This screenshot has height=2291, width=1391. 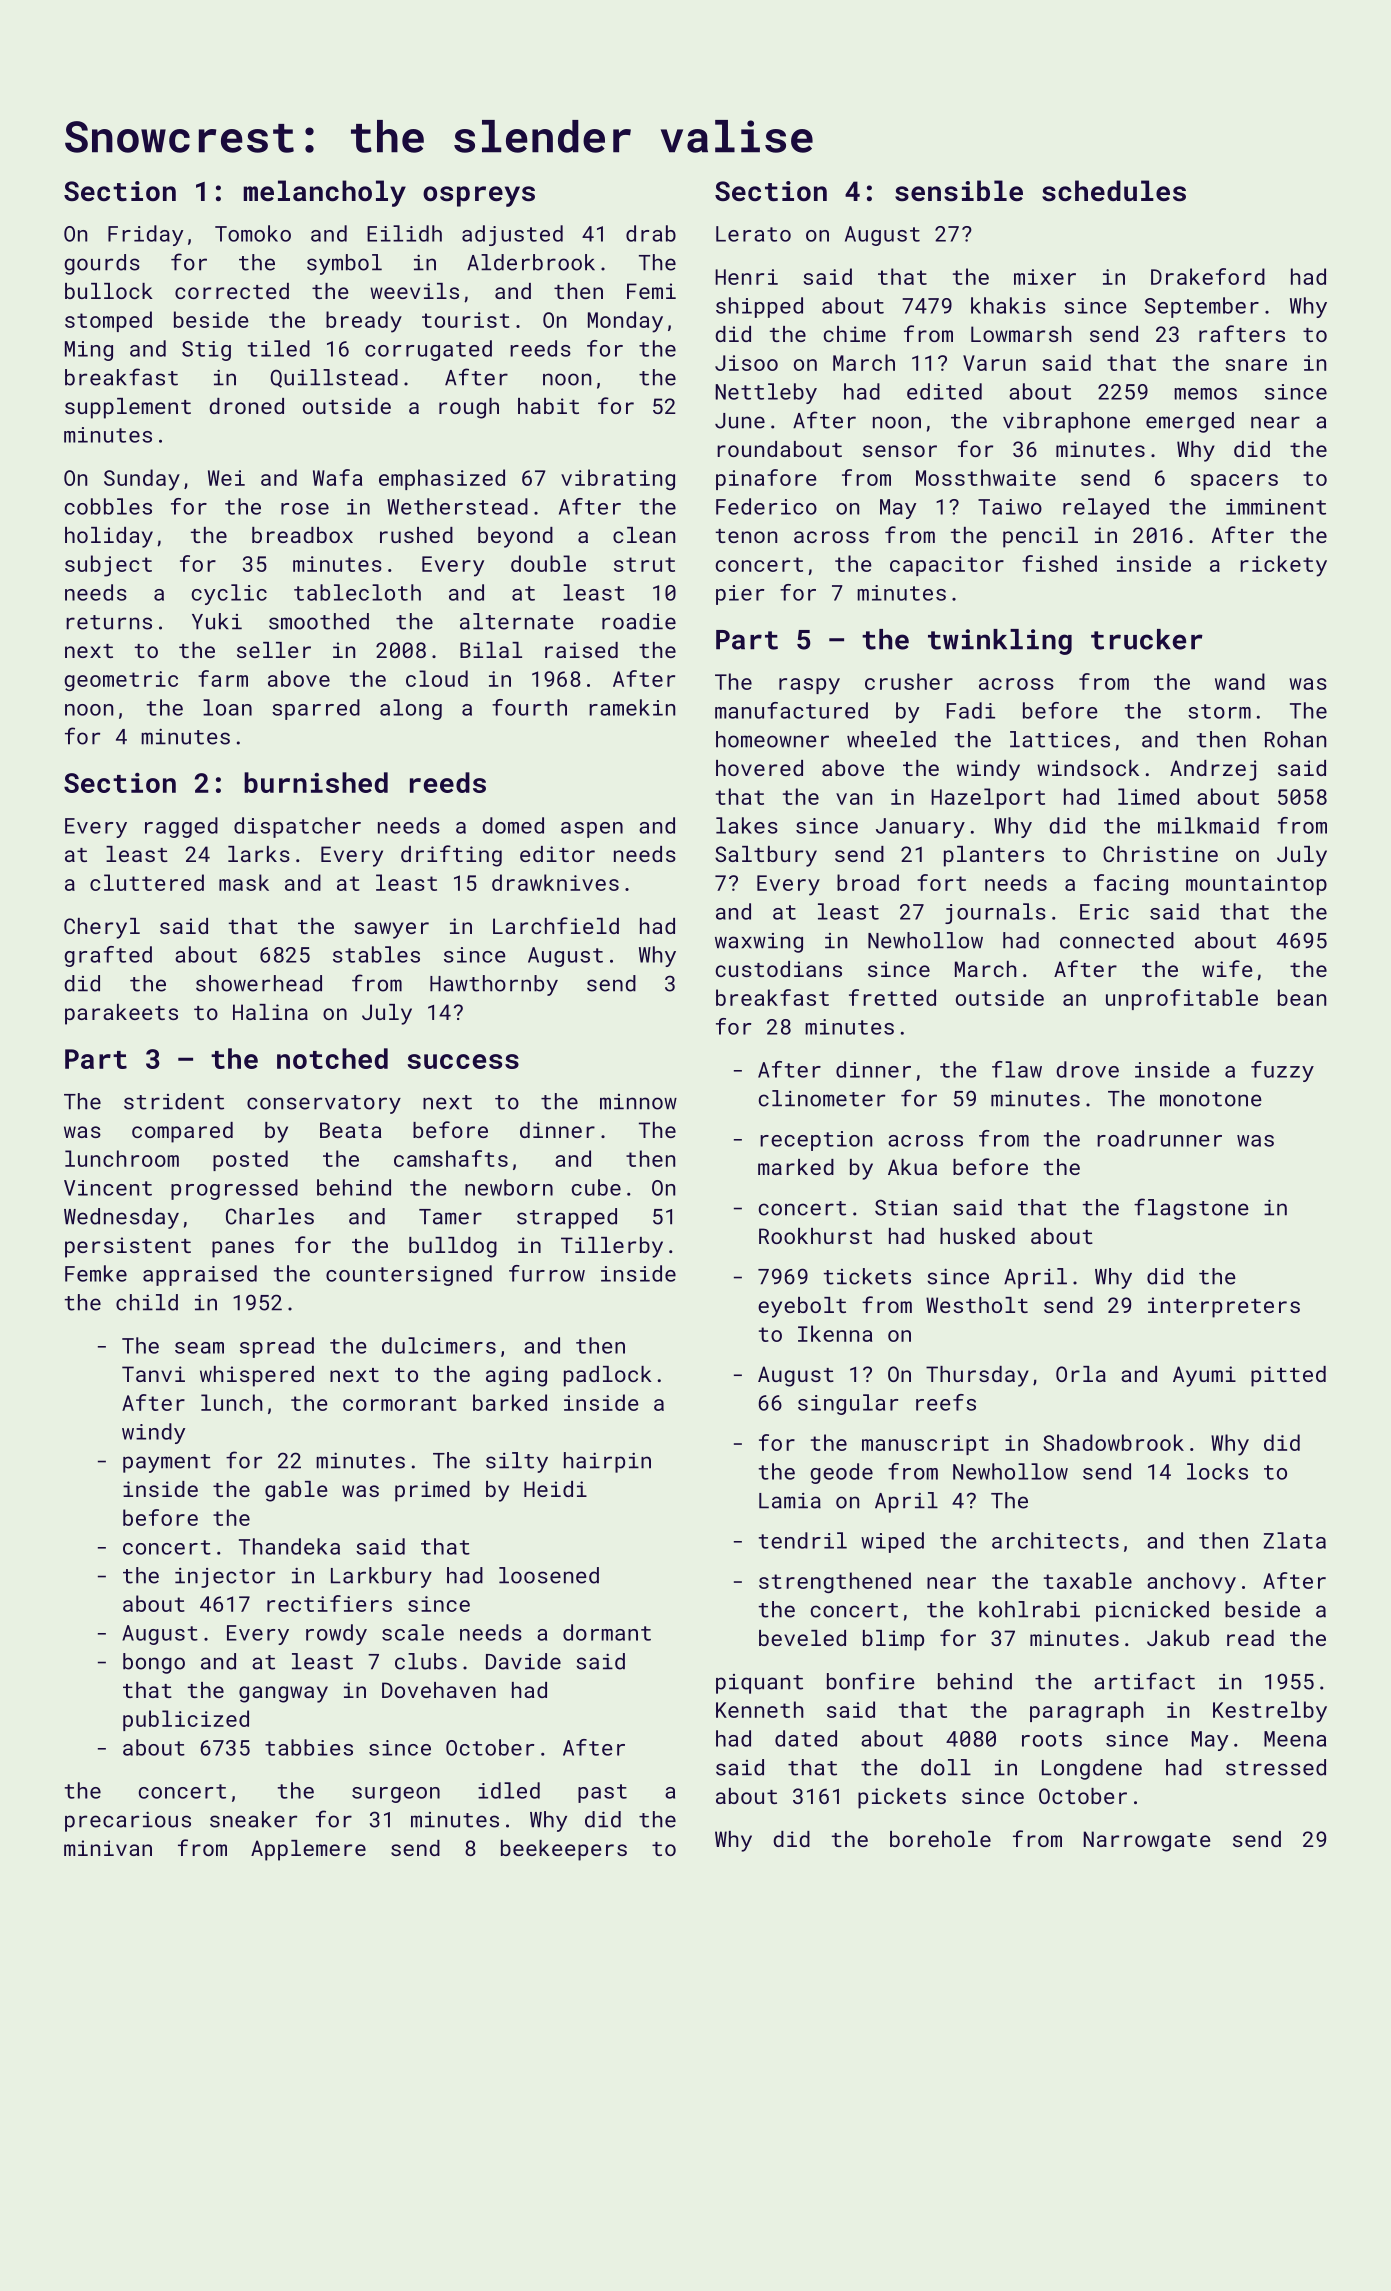 I want to click on Orla, so click(x=1081, y=1374).
